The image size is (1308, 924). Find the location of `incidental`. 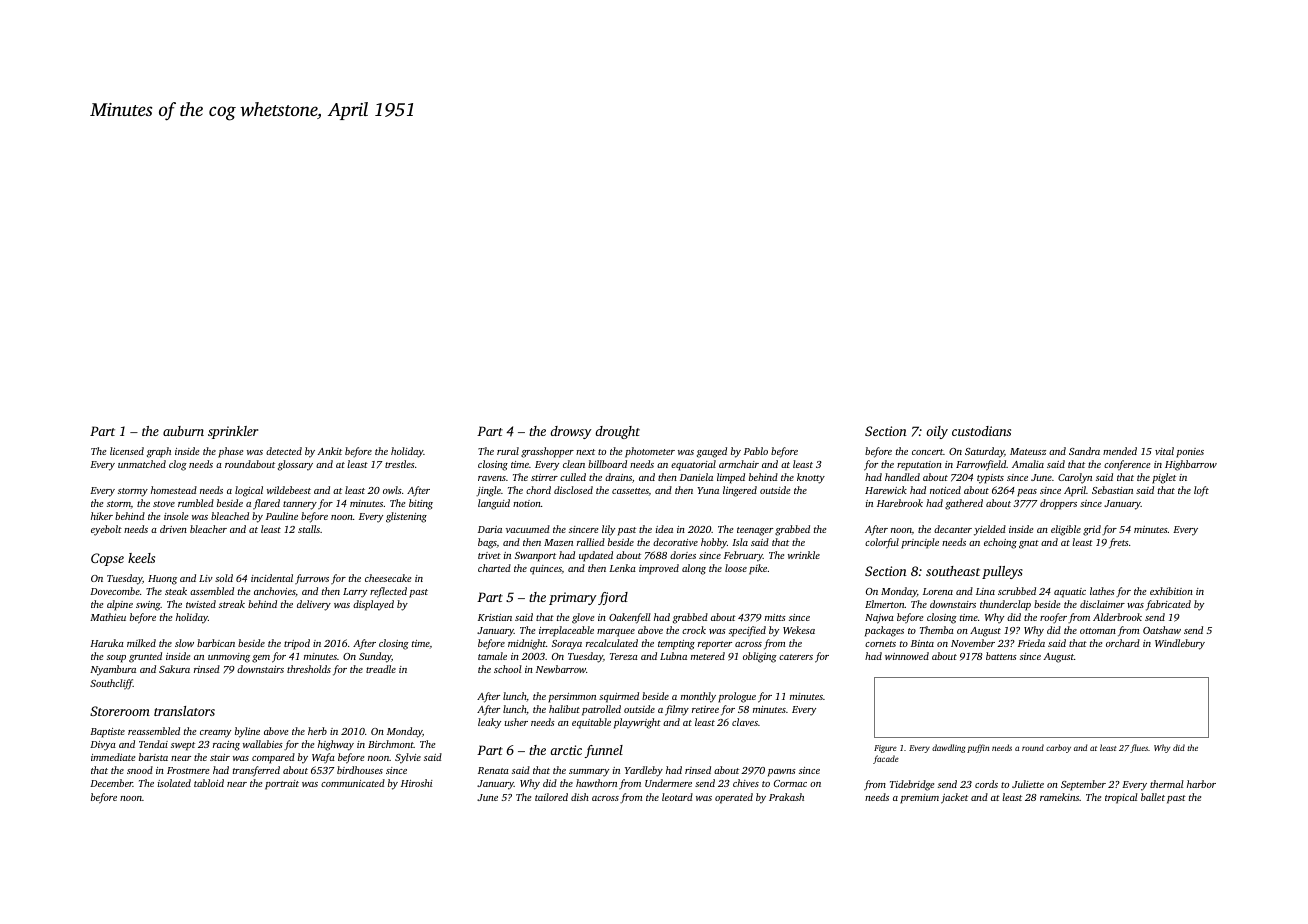

incidental is located at coordinates (272, 578).
